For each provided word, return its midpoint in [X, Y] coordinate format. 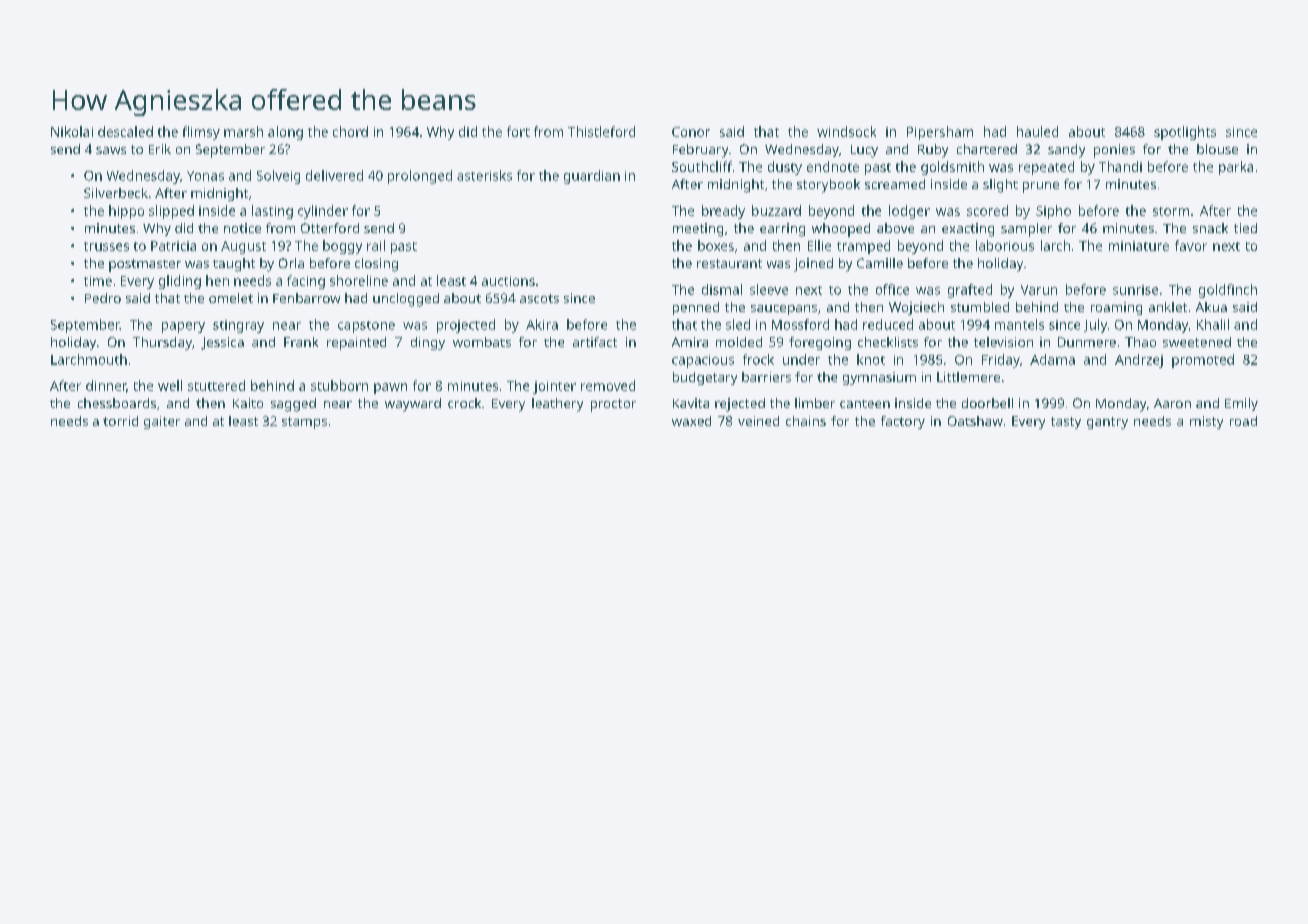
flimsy [201, 133]
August [243, 247]
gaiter [162, 422]
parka [1236, 168]
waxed [691, 421]
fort [518, 131]
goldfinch [1228, 291]
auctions [508, 281]
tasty [1066, 423]
